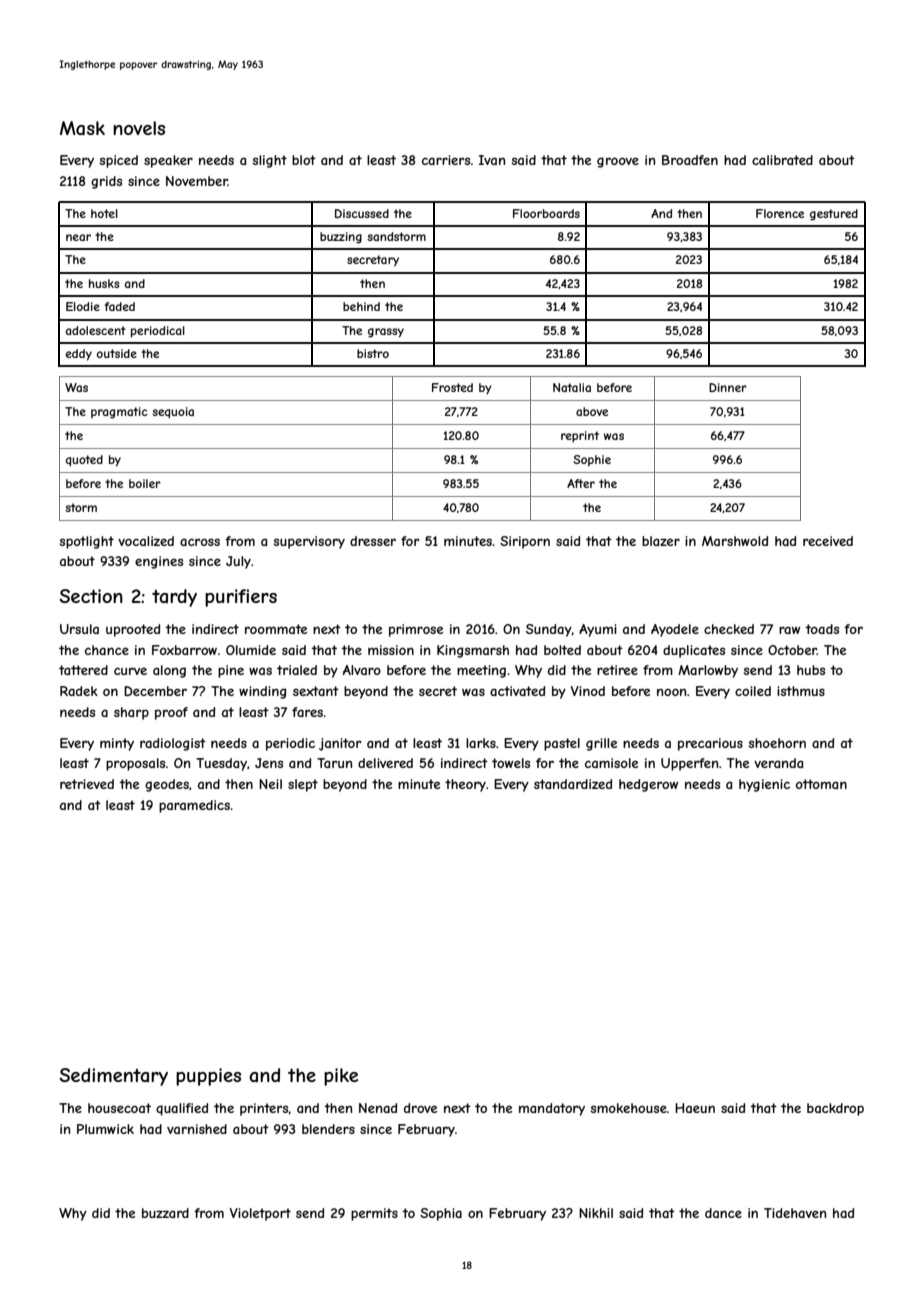 The height and width of the image is (1308, 924). I want to click on dresser, so click(373, 541).
